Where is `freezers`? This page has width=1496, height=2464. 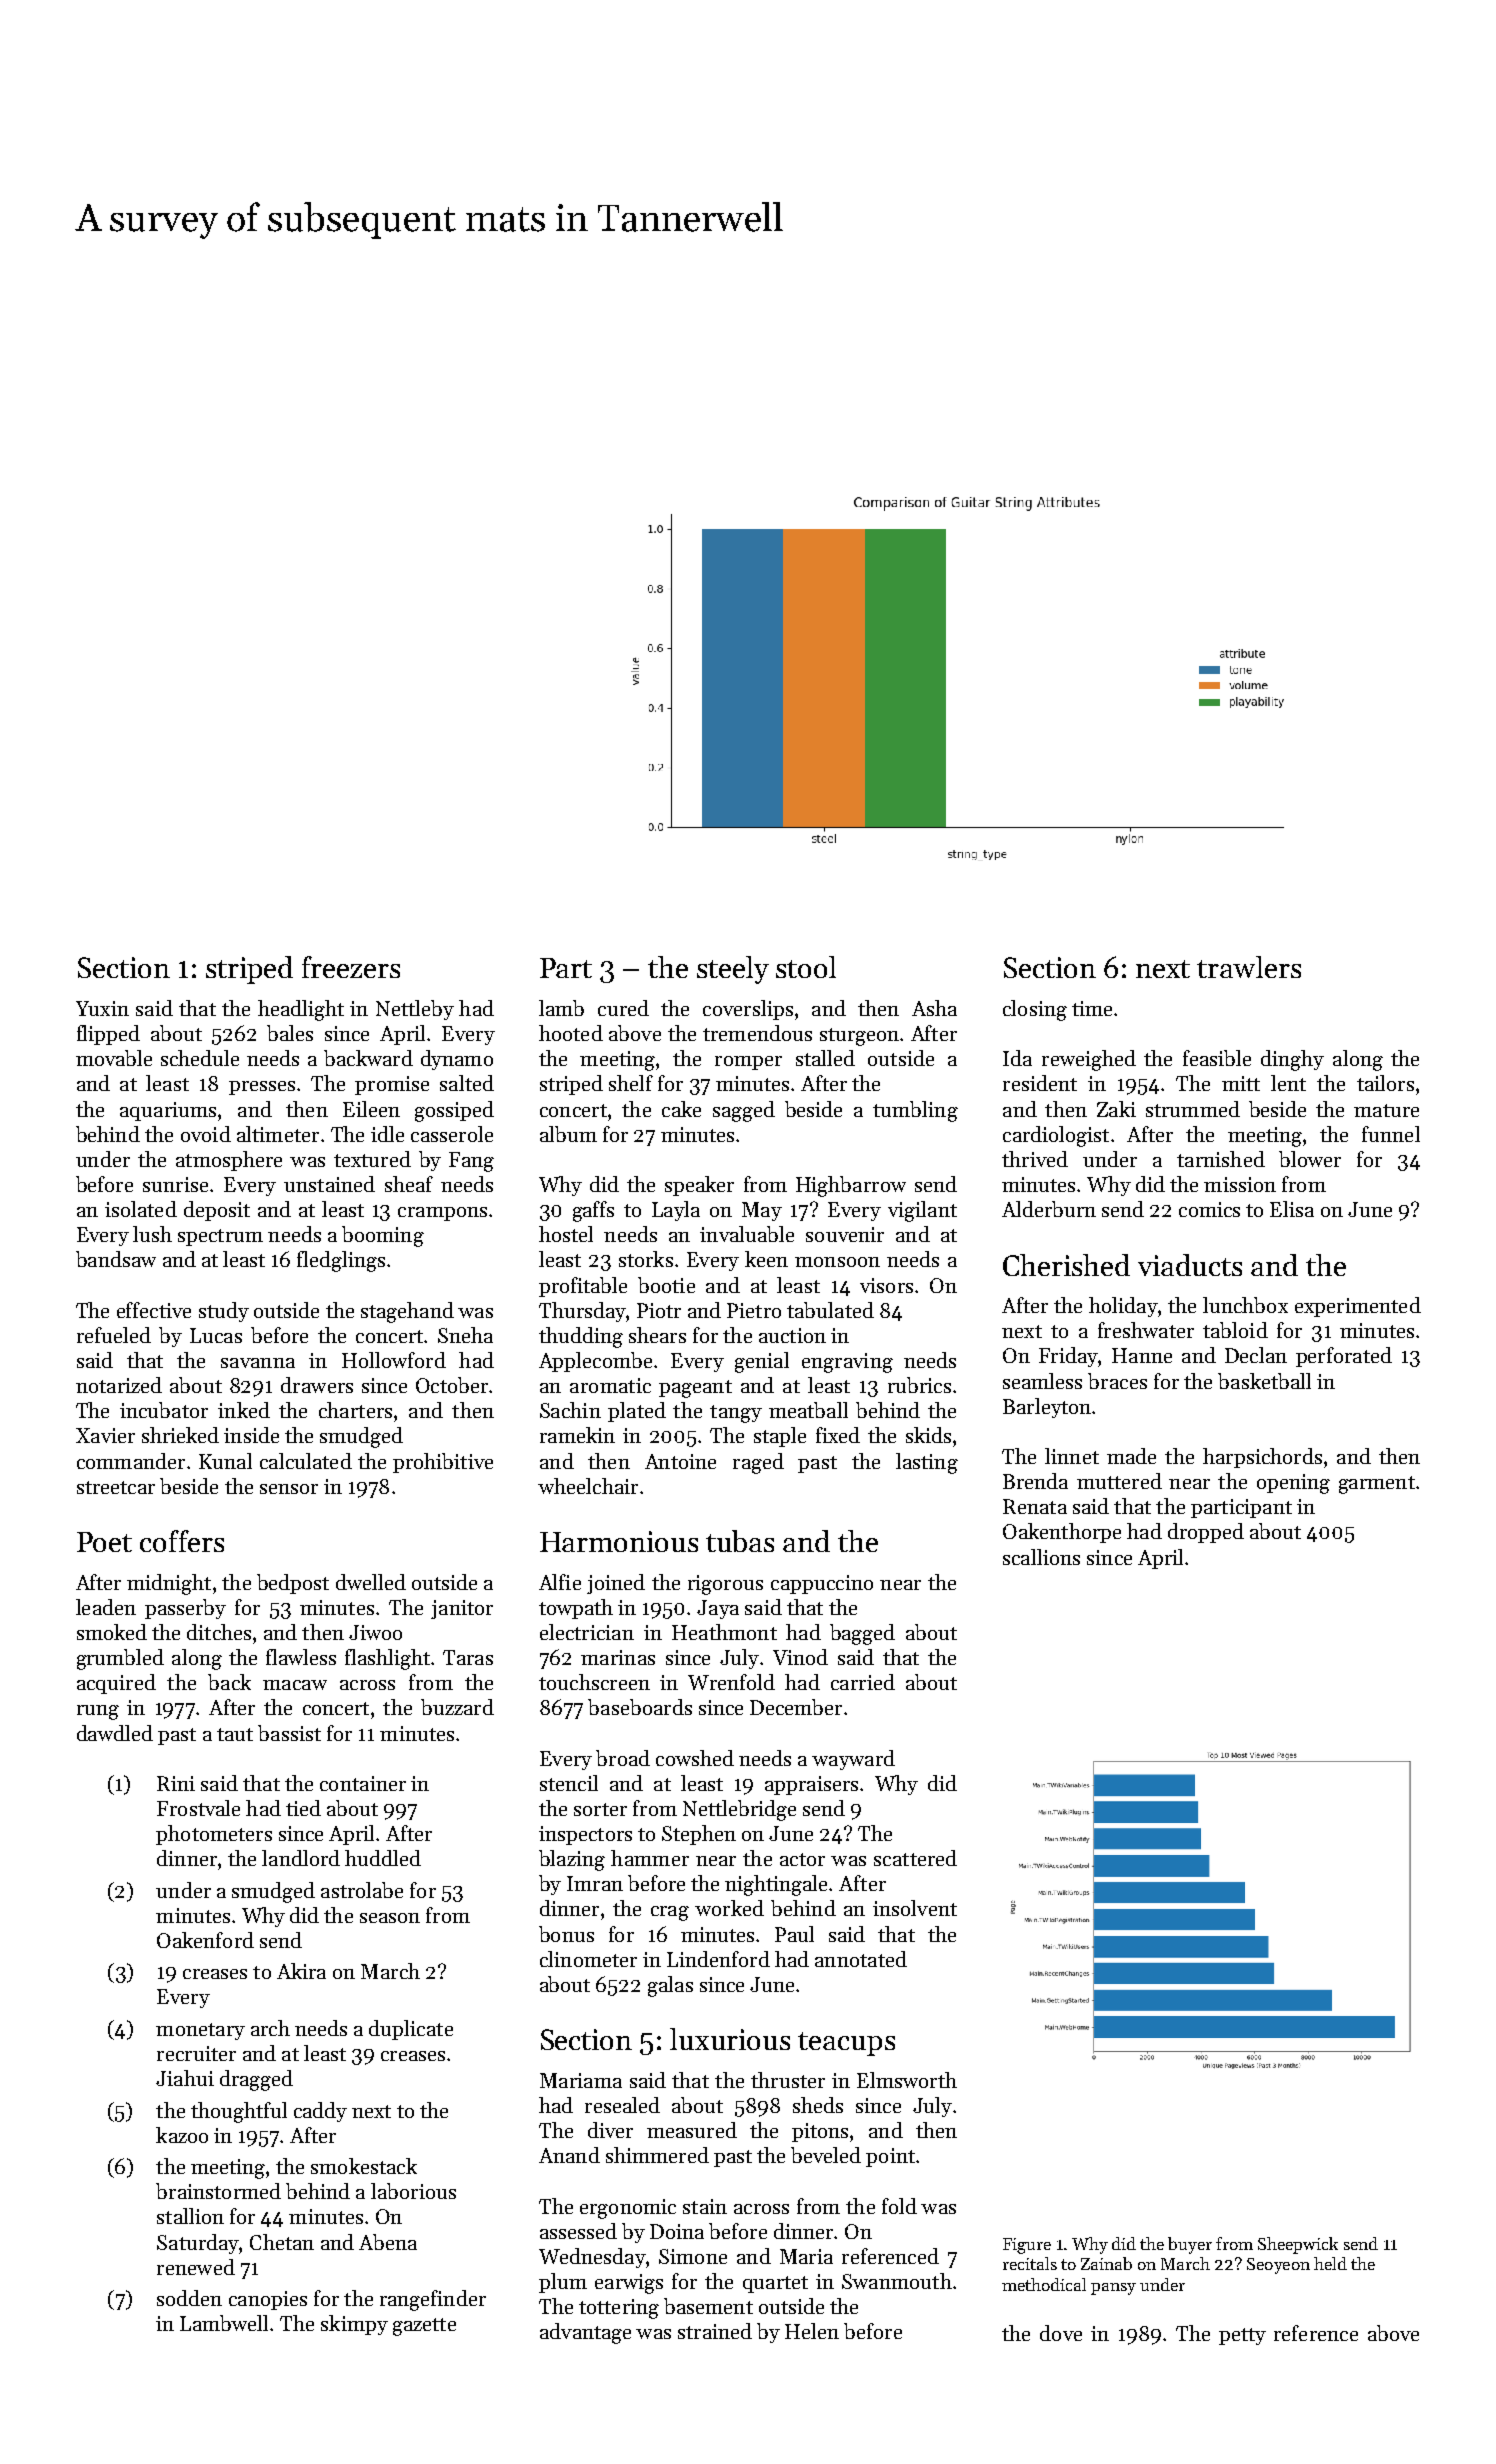
freezers is located at coordinates (351, 967).
